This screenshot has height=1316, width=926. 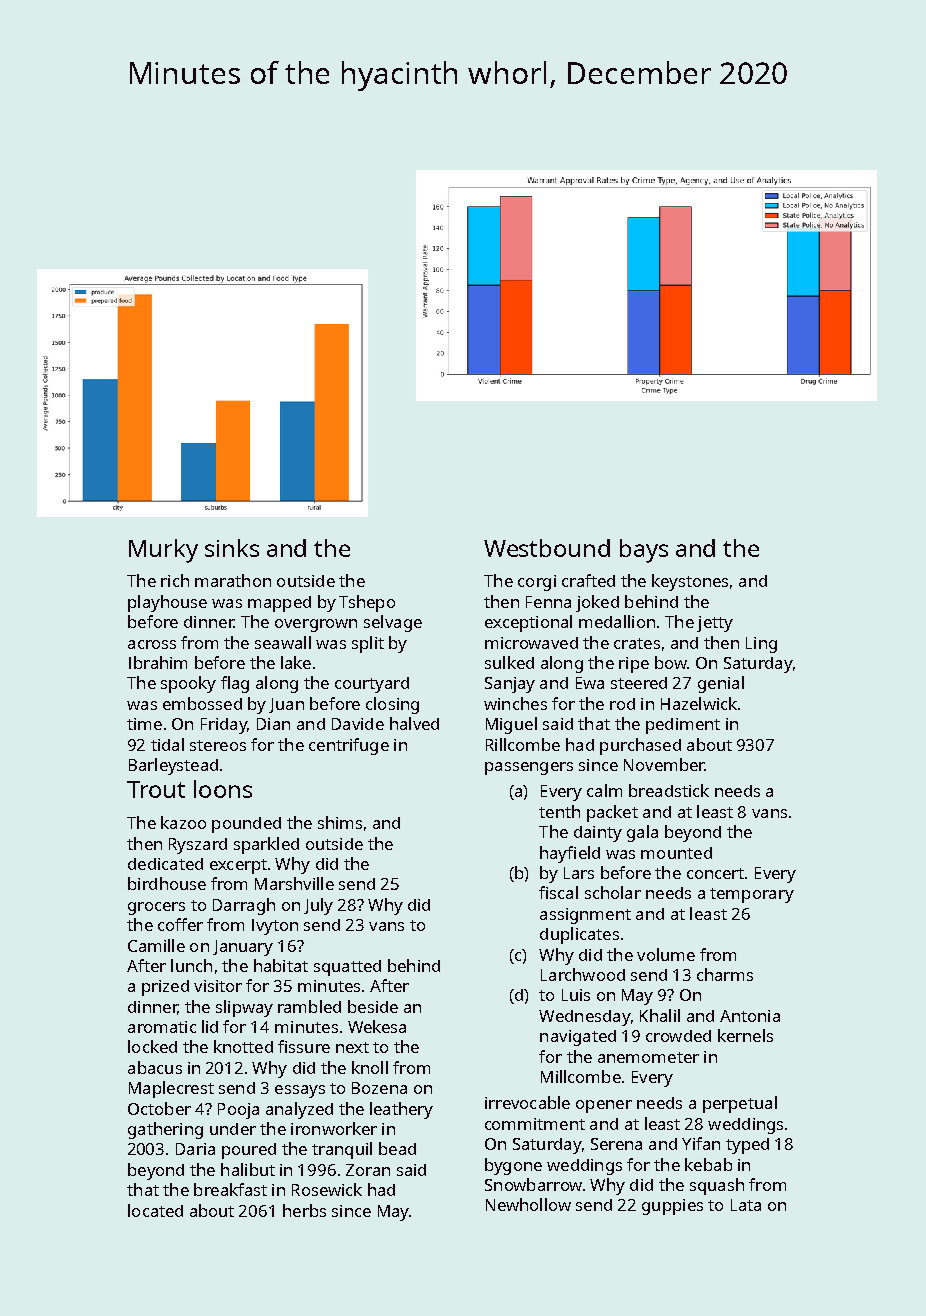 What do you see at coordinates (604, 790) in the screenshot?
I see `calm` at bounding box center [604, 790].
